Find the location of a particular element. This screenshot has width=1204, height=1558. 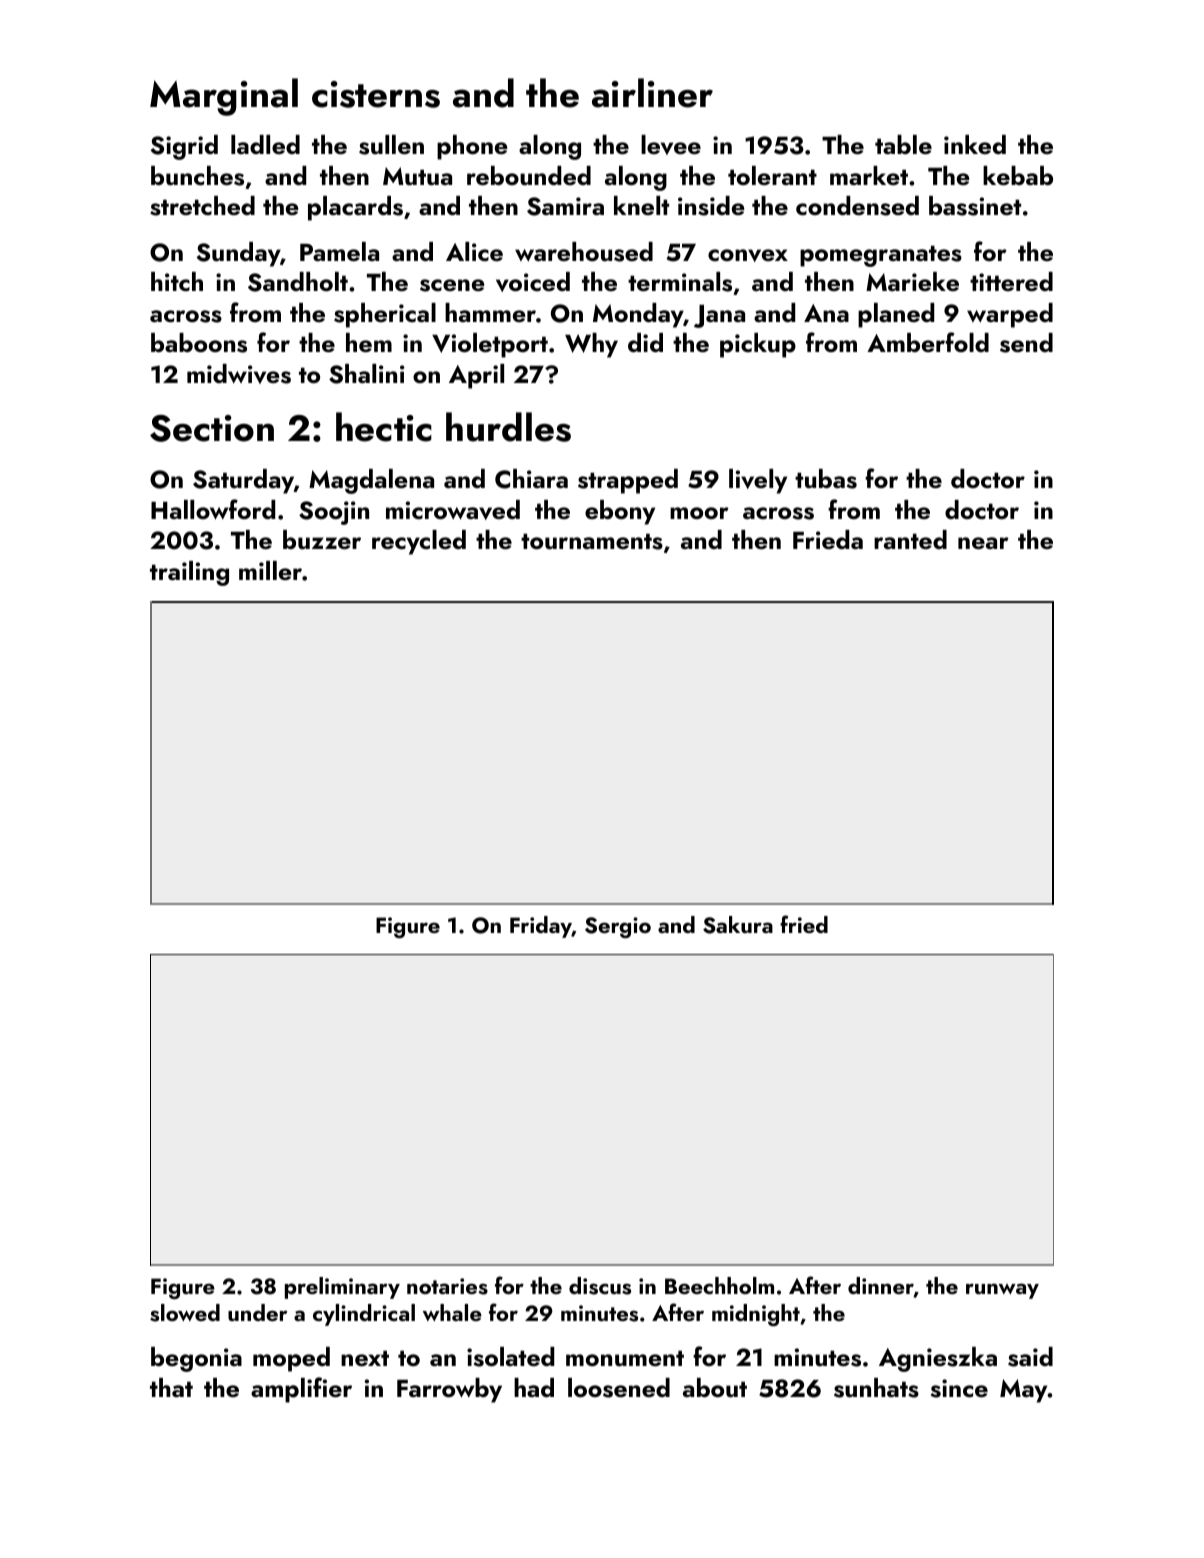

Friday is located at coordinates (541, 927).
